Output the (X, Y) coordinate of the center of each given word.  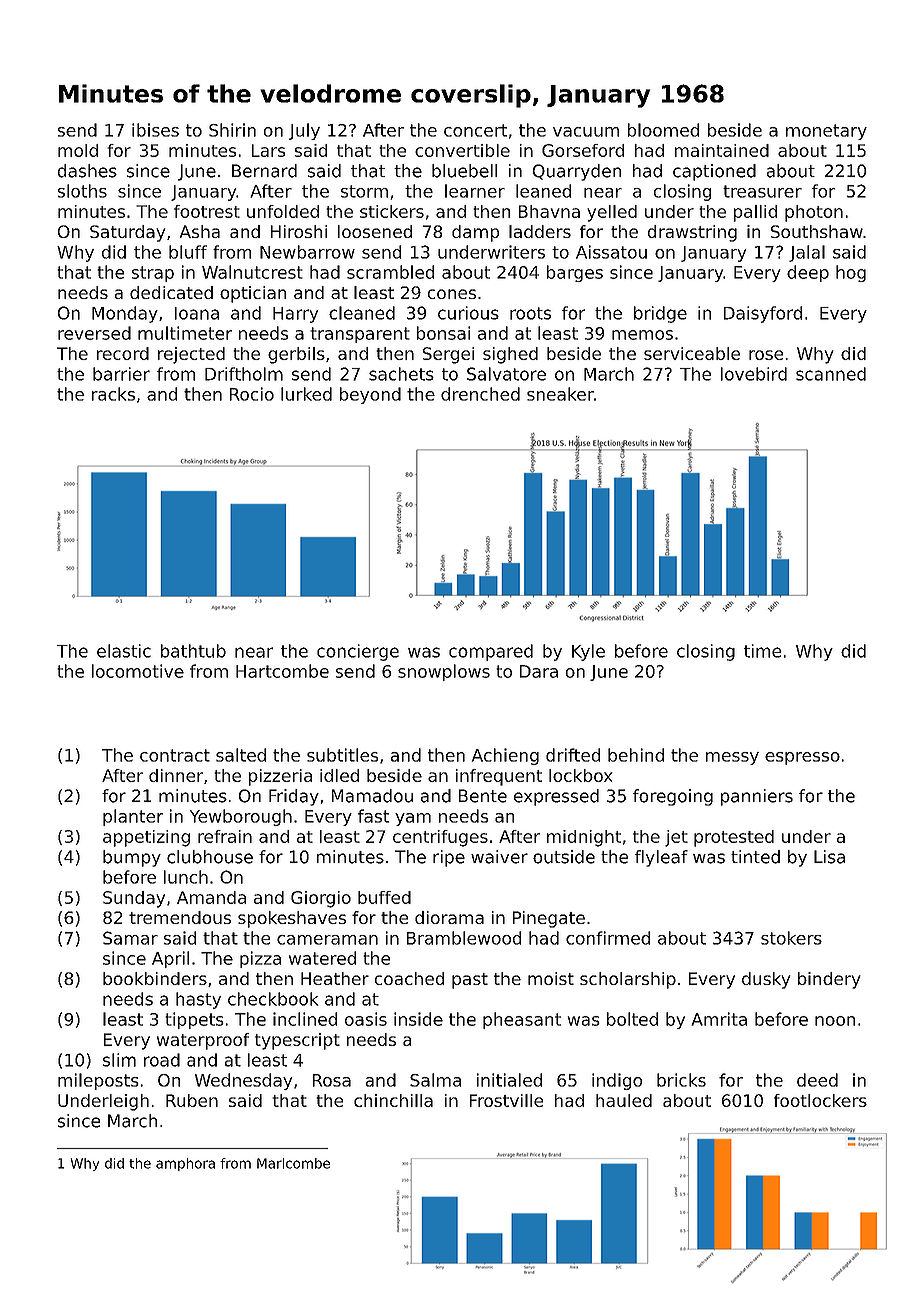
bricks (681, 1080)
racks (113, 394)
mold (78, 150)
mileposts (98, 1081)
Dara (539, 671)
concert (475, 130)
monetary (826, 132)
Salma (435, 1080)
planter (133, 817)
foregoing (673, 797)
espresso (802, 758)
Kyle (588, 652)
